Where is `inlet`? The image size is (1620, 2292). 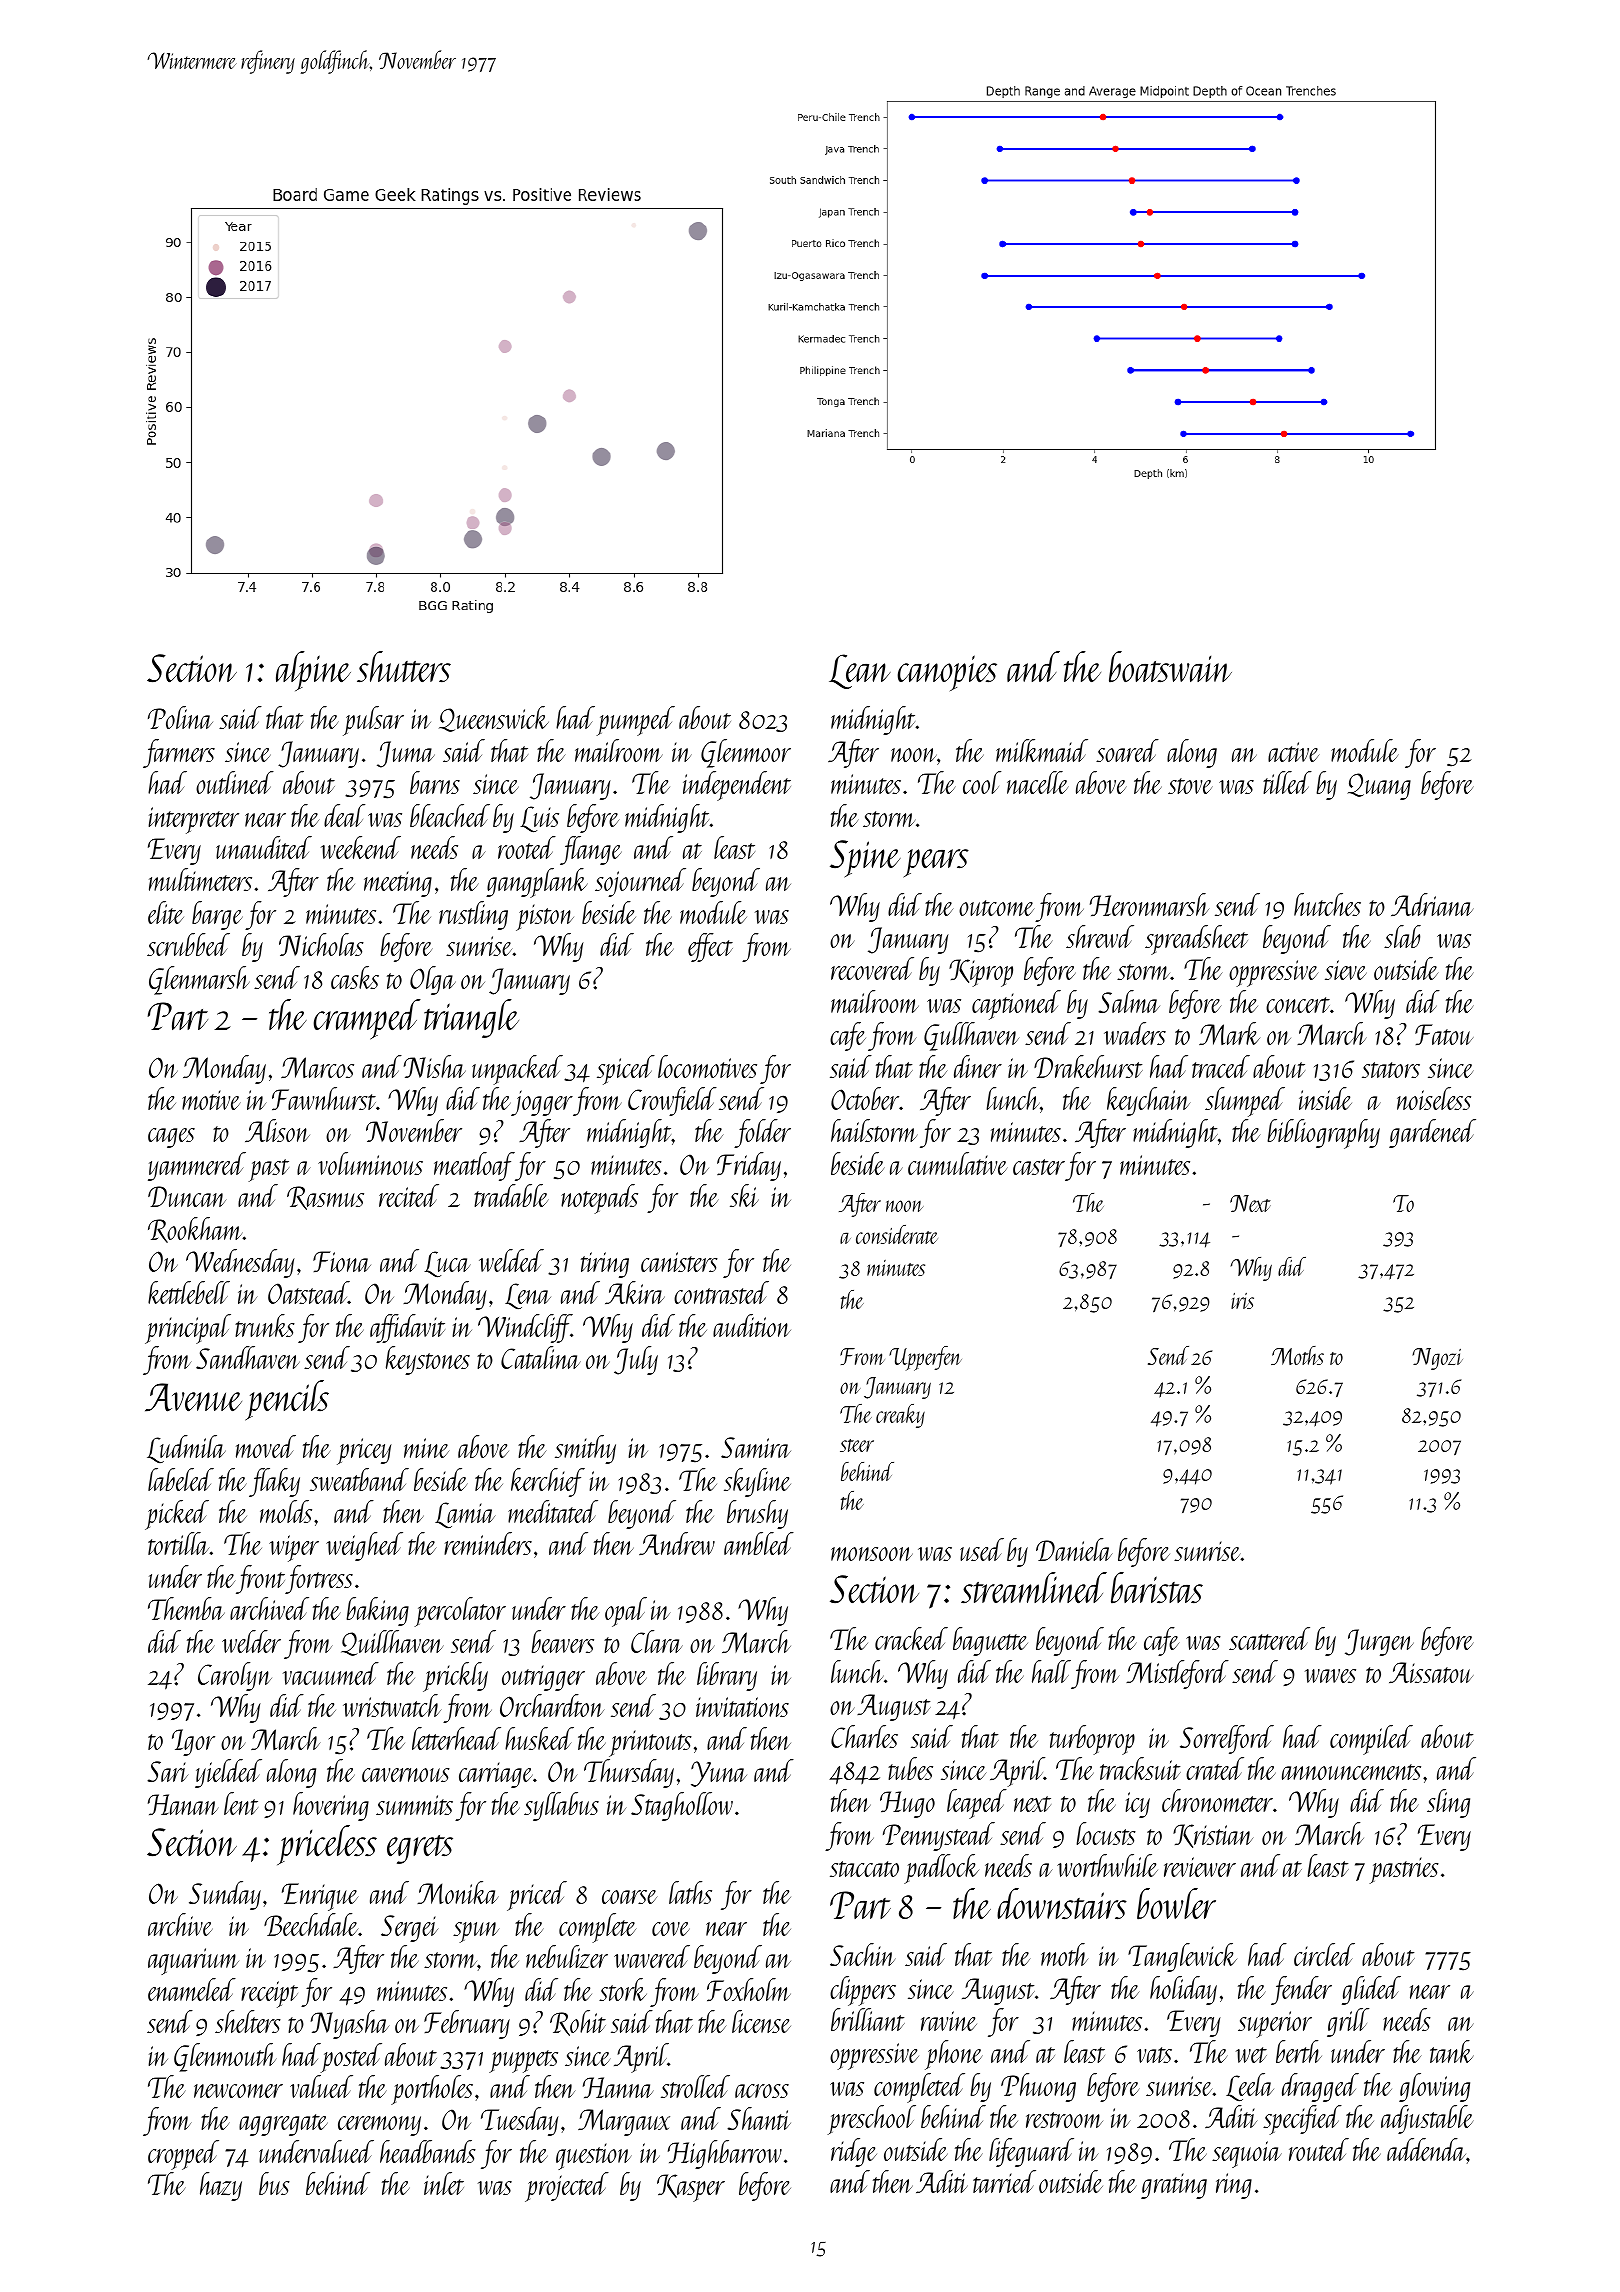 inlet is located at coordinates (444, 2183).
